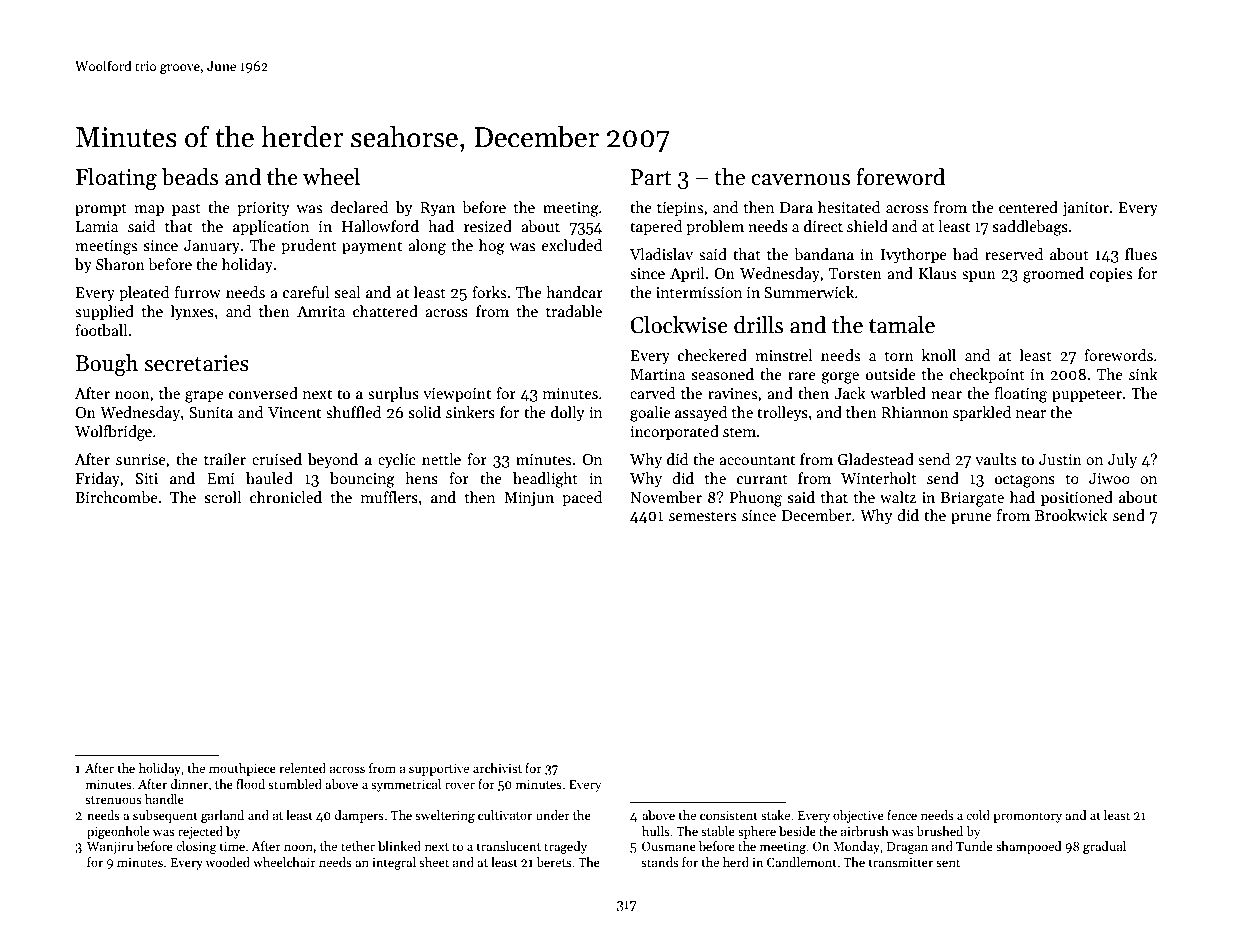  Describe the element at coordinates (120, 264) in the screenshot. I see `Sharon` at that location.
